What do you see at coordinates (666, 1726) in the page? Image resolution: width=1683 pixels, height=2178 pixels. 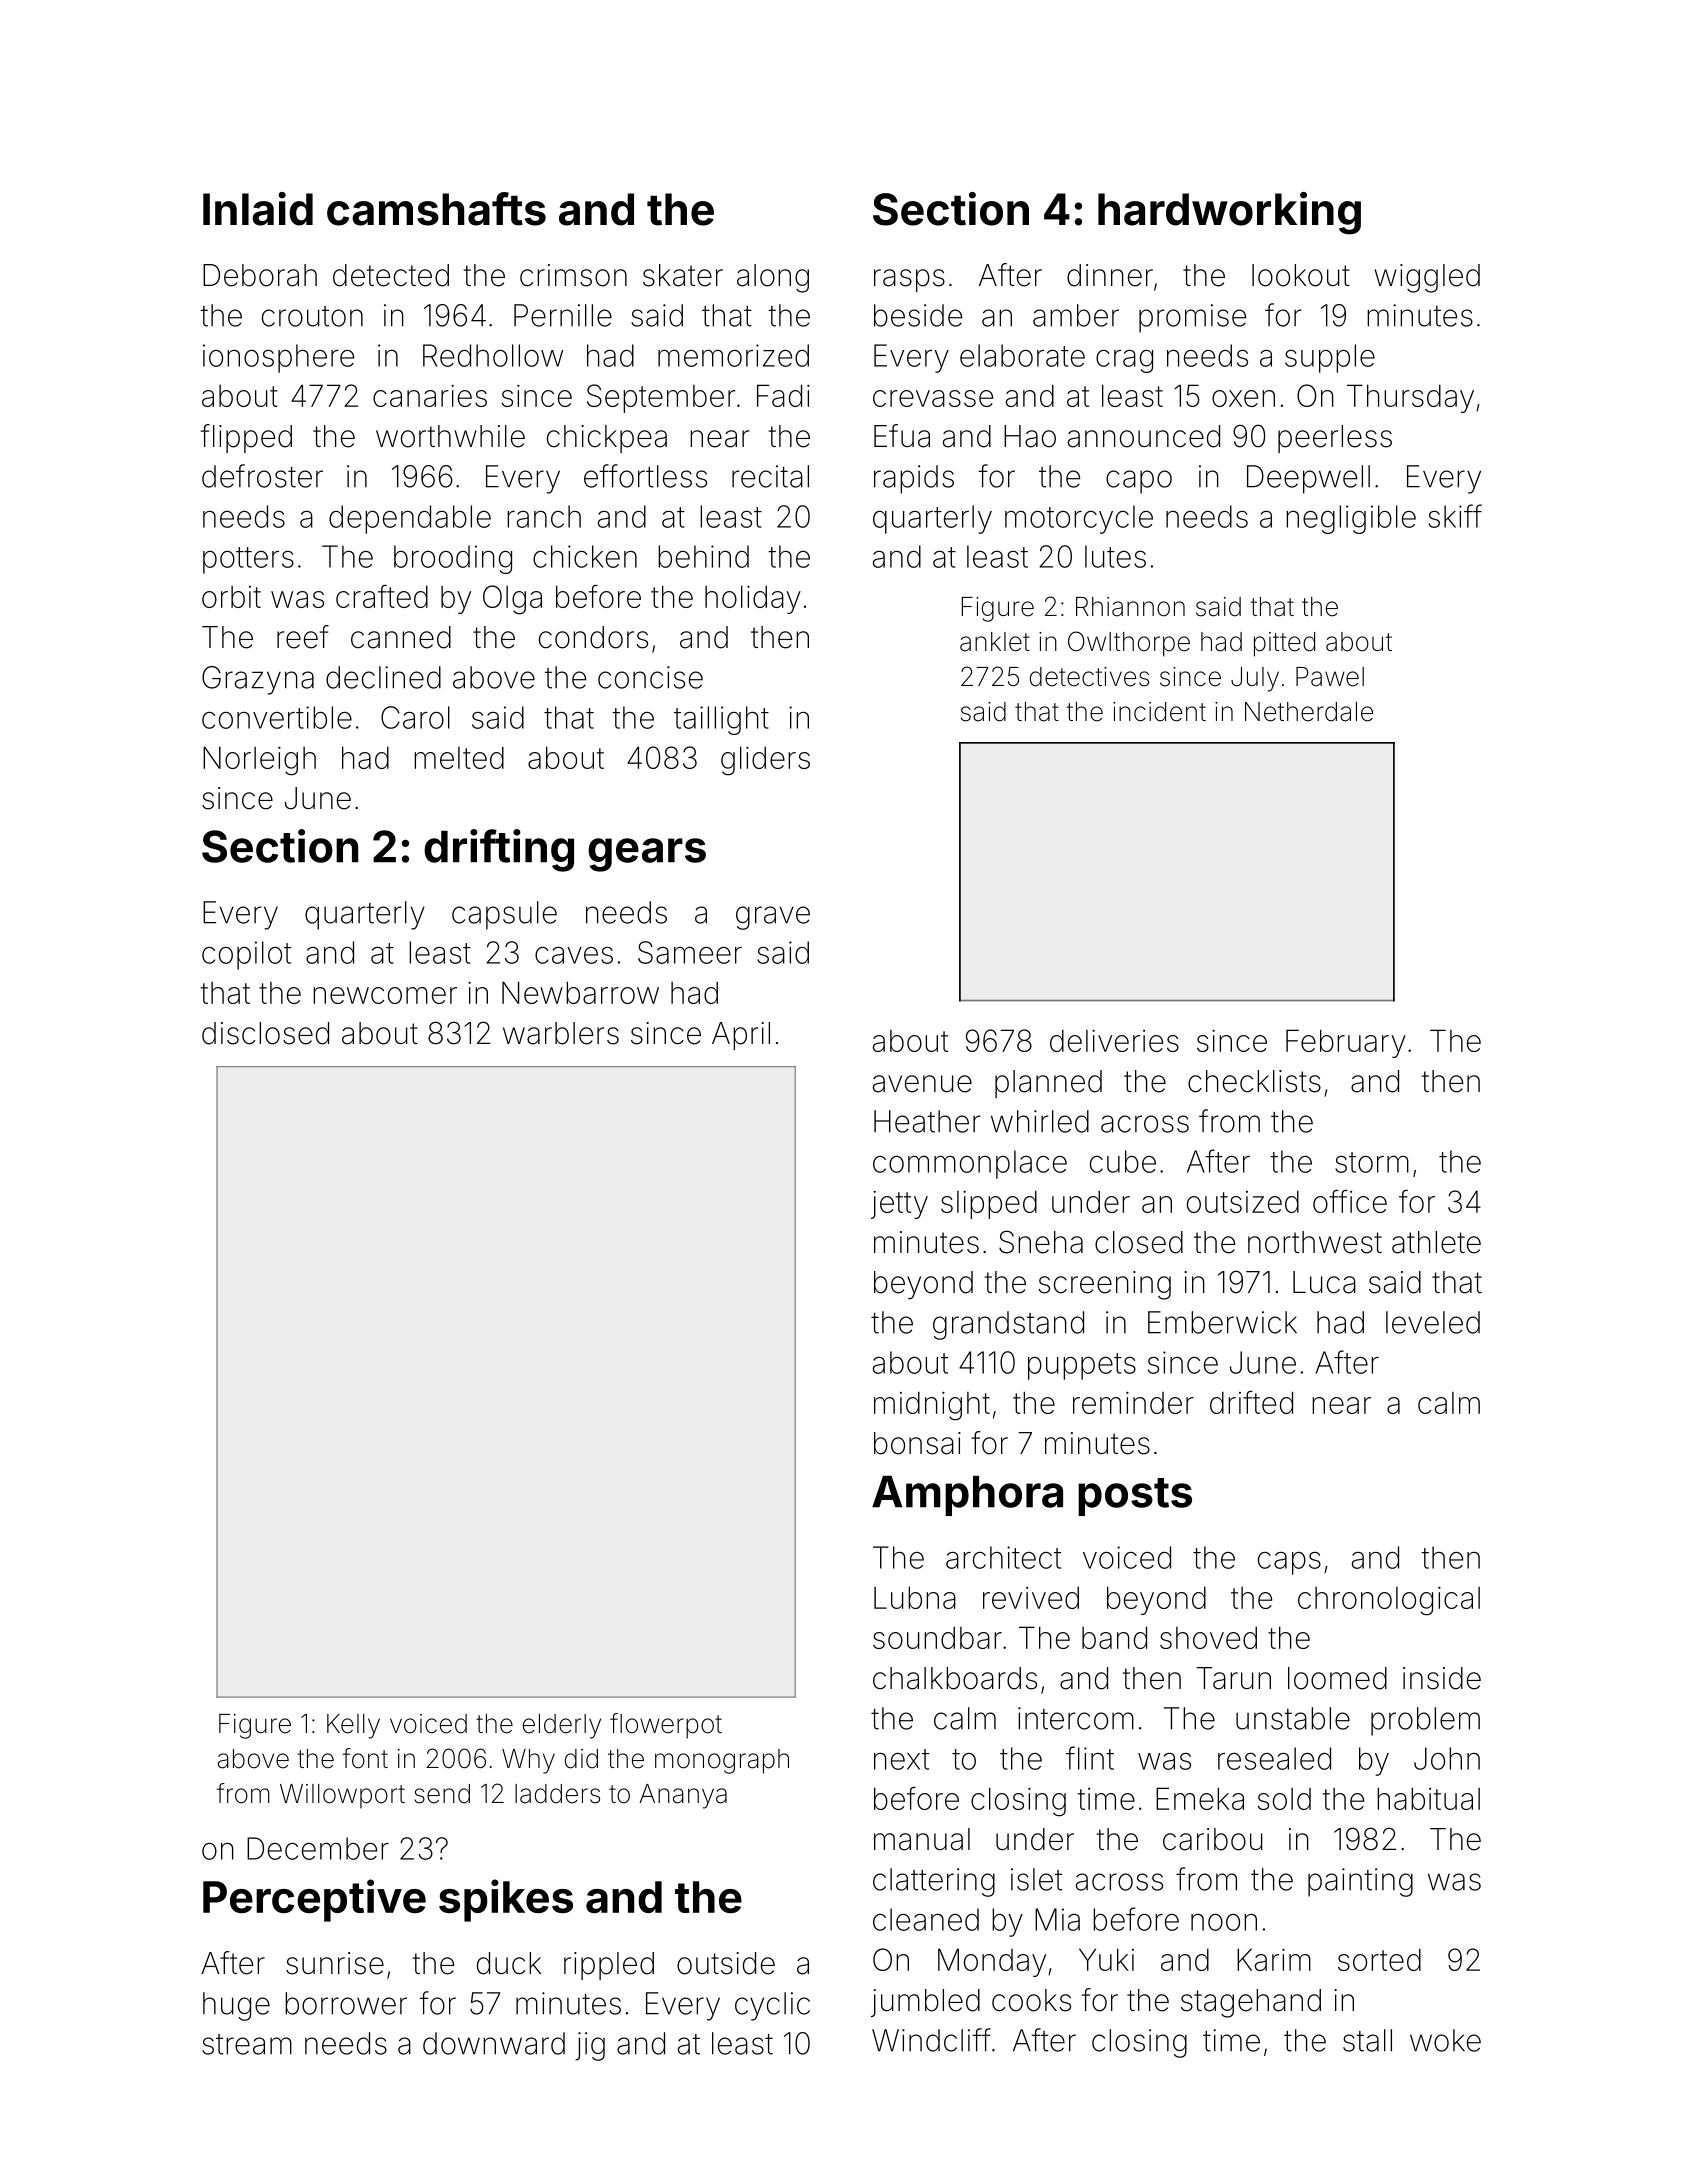 I see `flowerpot` at bounding box center [666, 1726].
